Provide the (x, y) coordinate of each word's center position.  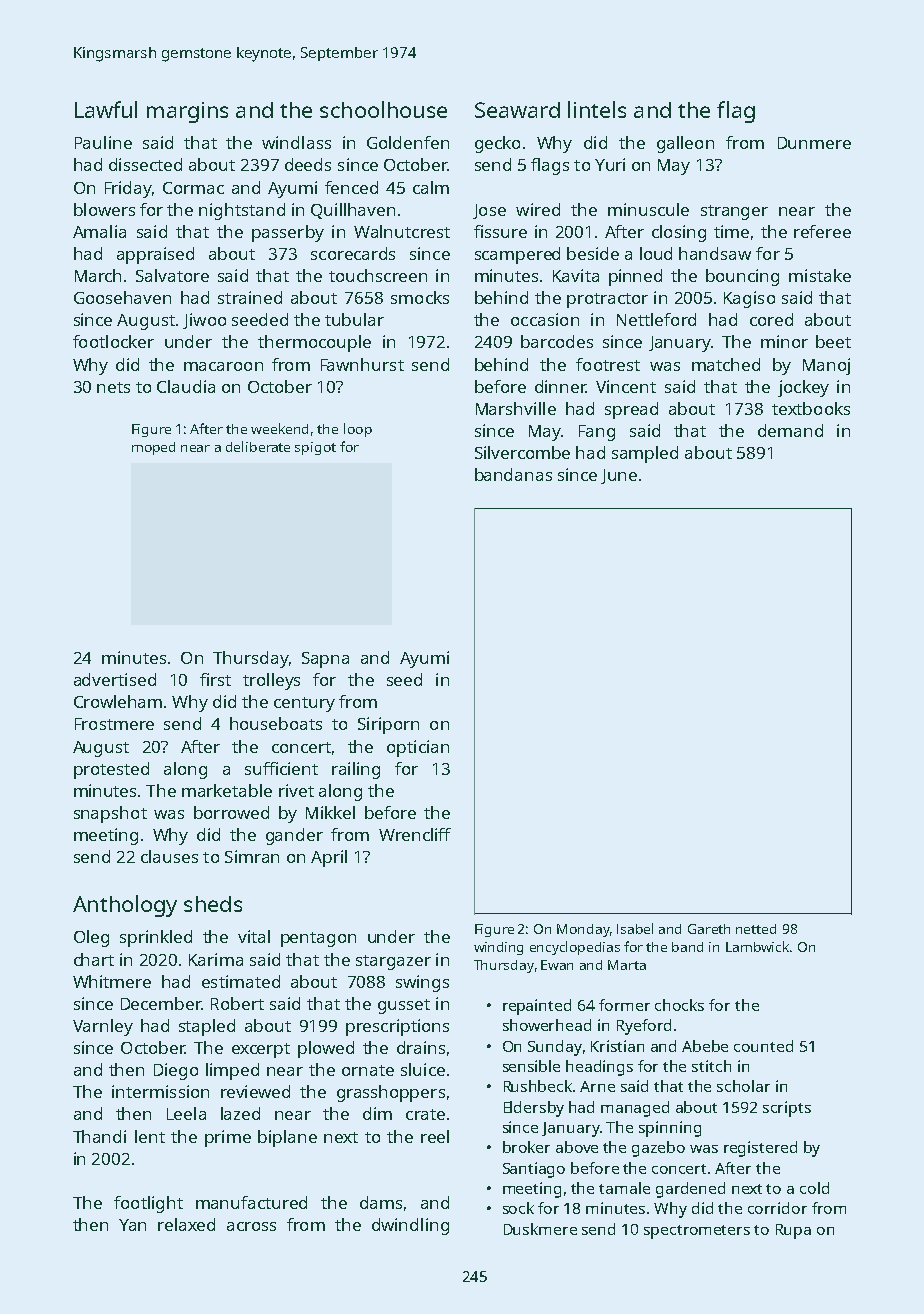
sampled (645, 454)
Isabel (635, 928)
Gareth (709, 929)
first (215, 679)
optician (418, 748)
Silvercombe (522, 452)
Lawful (106, 109)
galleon (685, 144)
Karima (216, 959)
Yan (132, 1225)
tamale (624, 1188)
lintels (597, 109)
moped (153, 448)
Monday (583, 930)
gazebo (658, 1149)
